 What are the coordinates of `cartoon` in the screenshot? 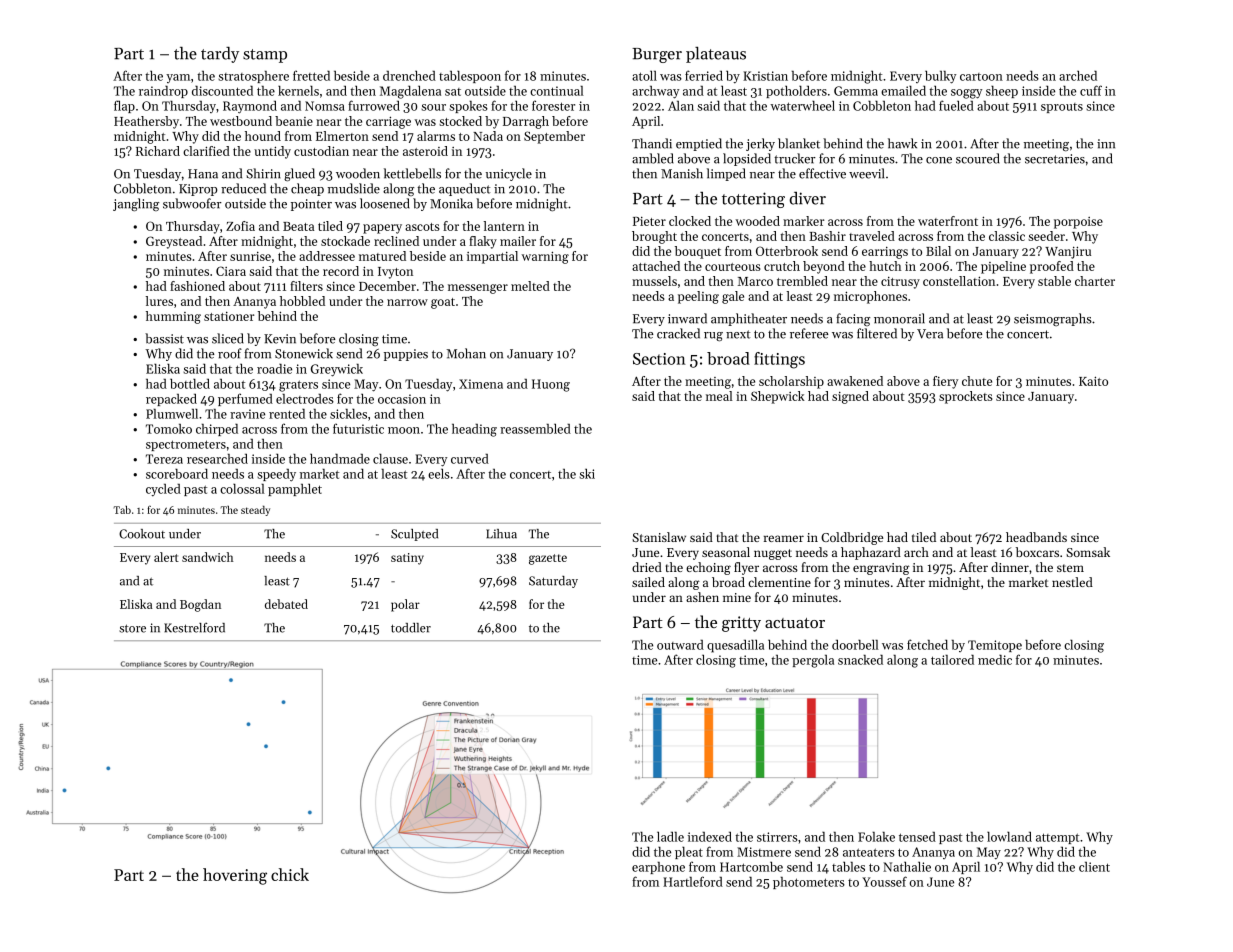 It's located at (981, 77).
